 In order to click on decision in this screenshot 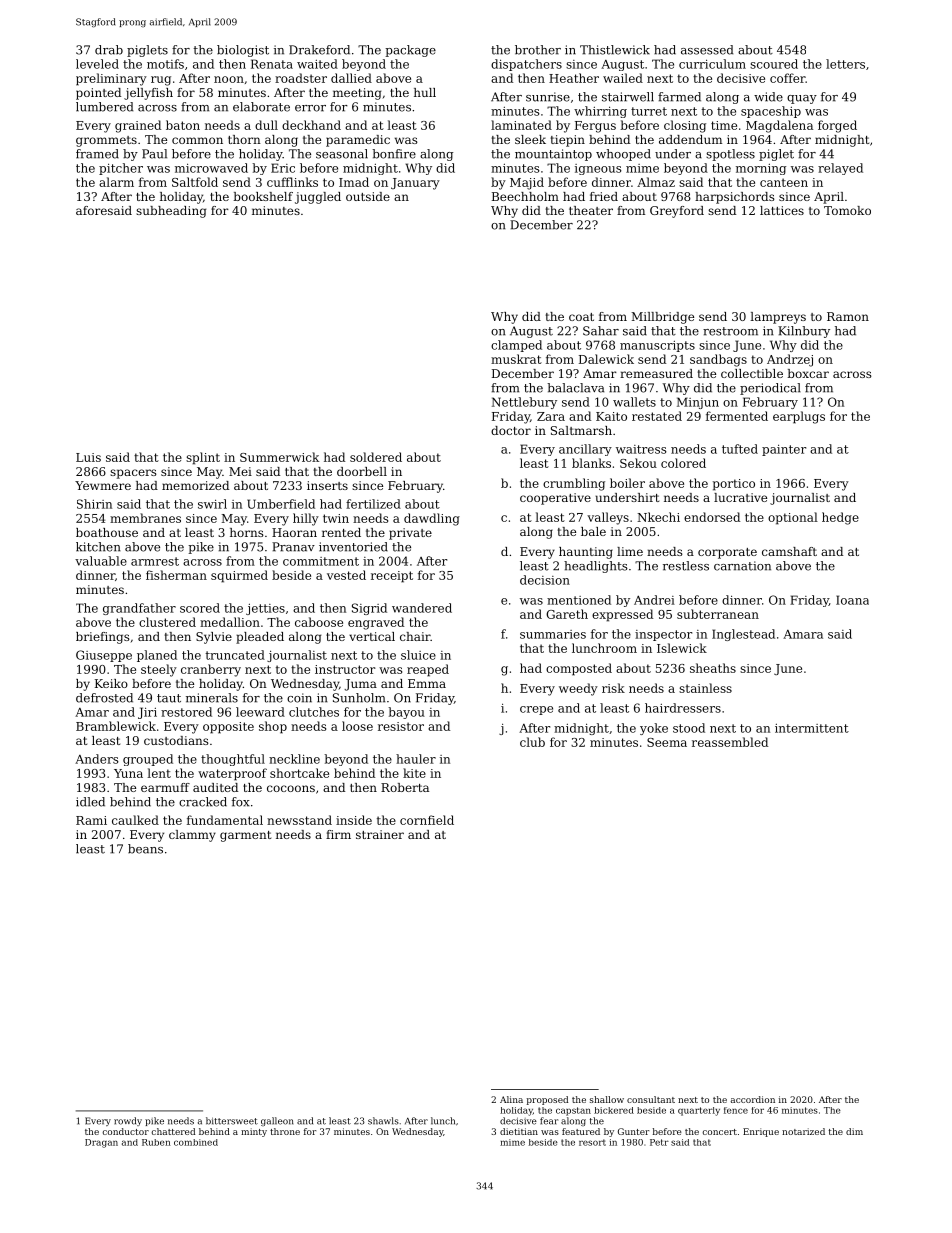, I will do `click(545, 580)`.
